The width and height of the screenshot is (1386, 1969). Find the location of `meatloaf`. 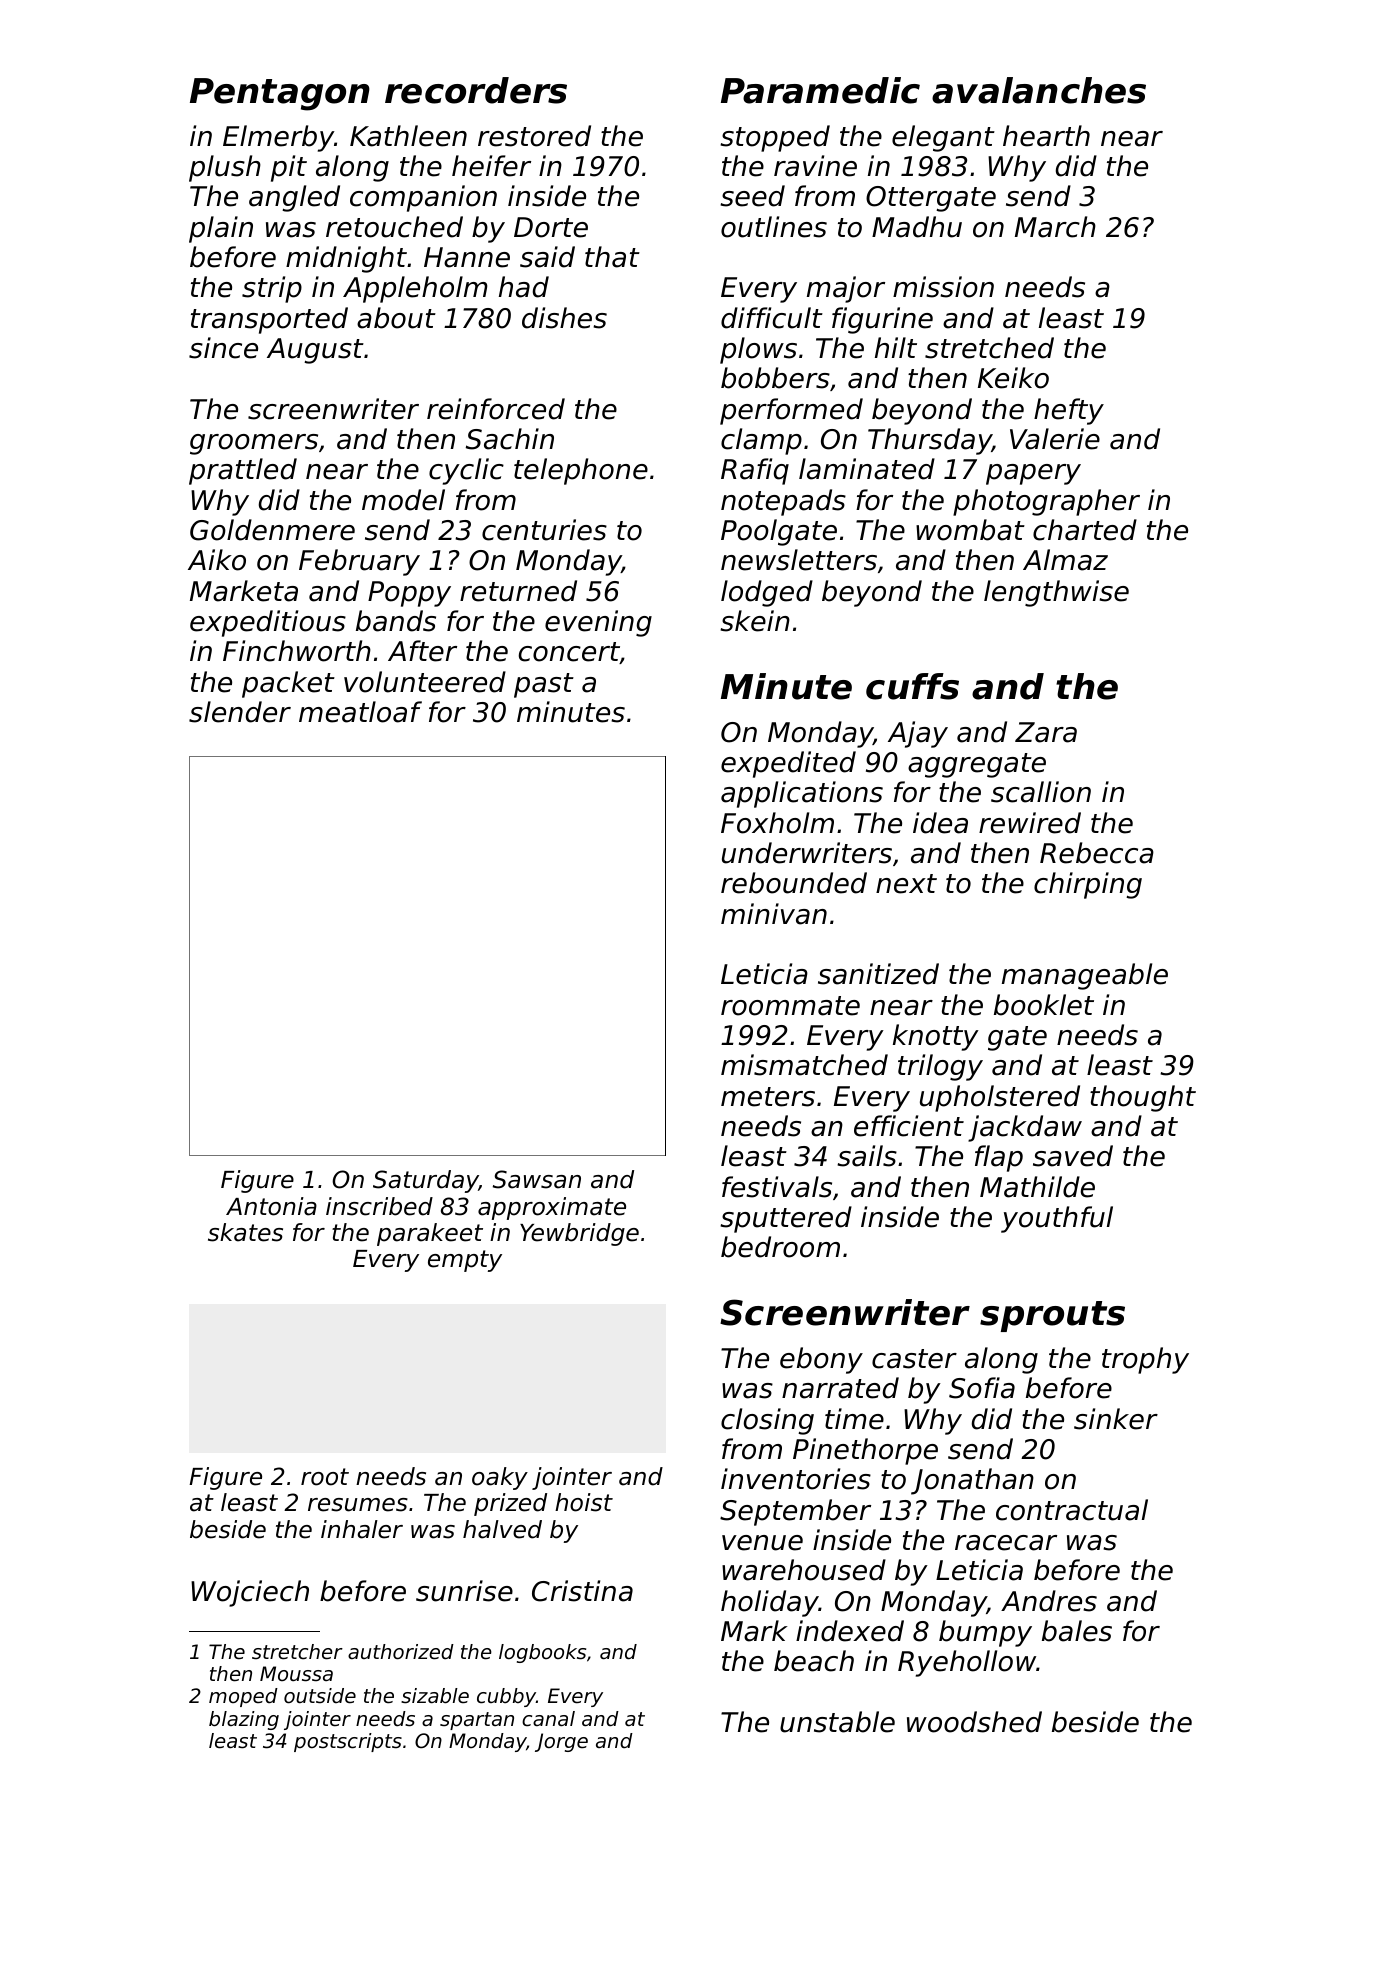

meatloaf is located at coordinates (360, 712).
